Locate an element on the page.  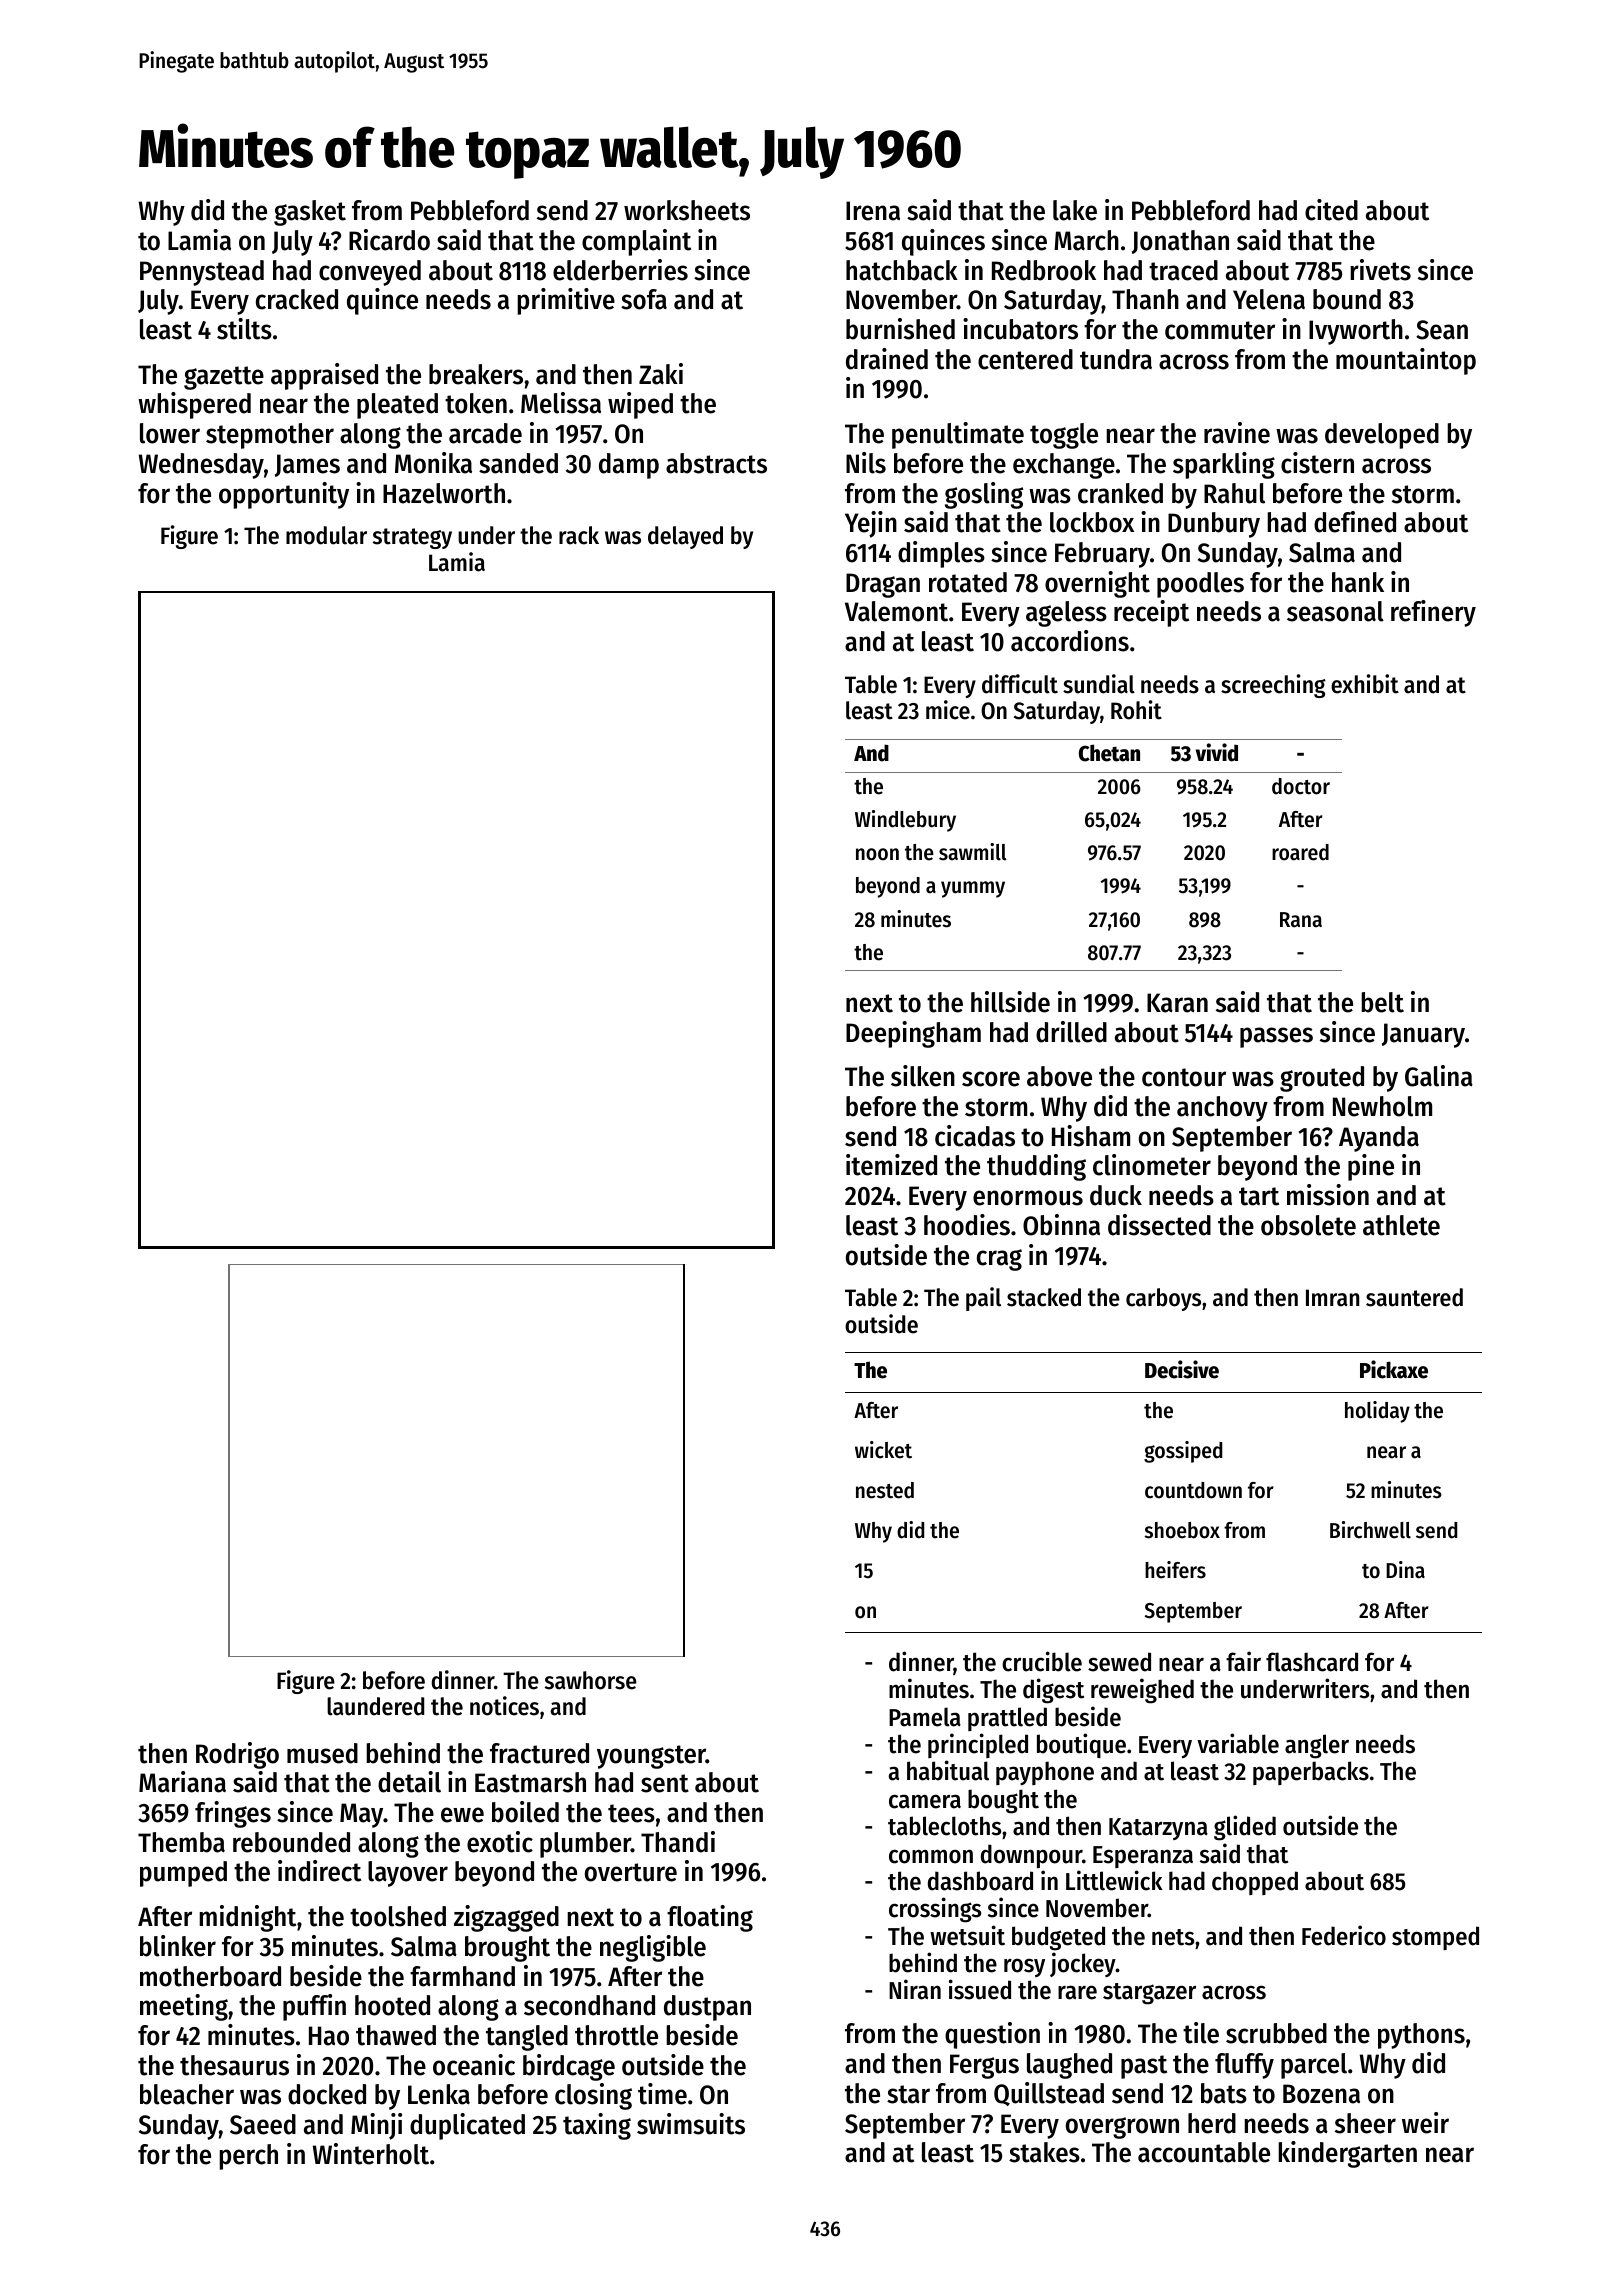
sawhorse is located at coordinates (591, 1680).
